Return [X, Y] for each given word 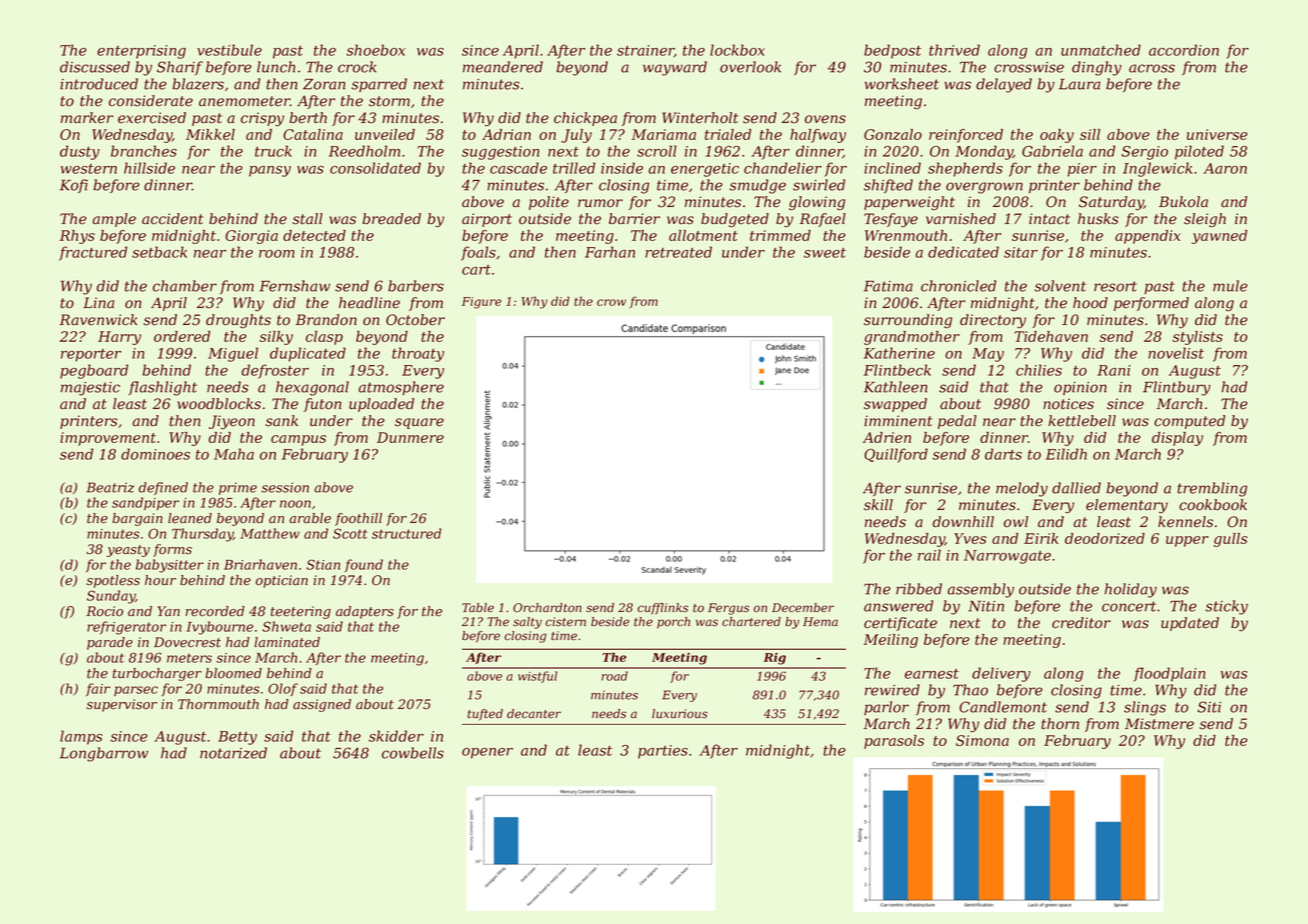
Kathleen [895, 387]
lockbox [737, 50]
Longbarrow [104, 754]
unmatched [1101, 50]
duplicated [308, 354]
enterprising [141, 52]
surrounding [908, 321]
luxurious [680, 714]
